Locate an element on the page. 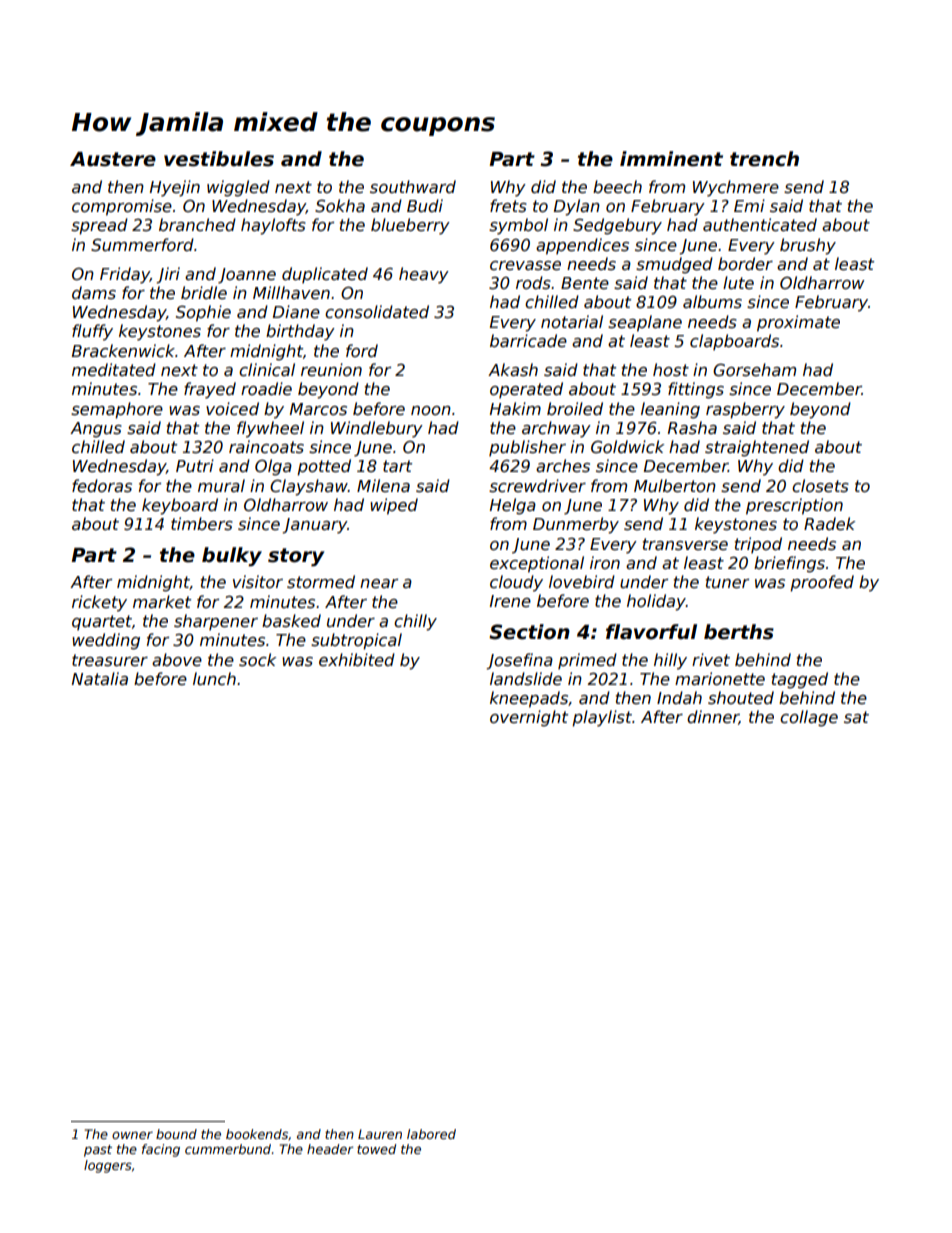 This document has width=952, height=1233. holiday is located at coordinates (656, 602).
